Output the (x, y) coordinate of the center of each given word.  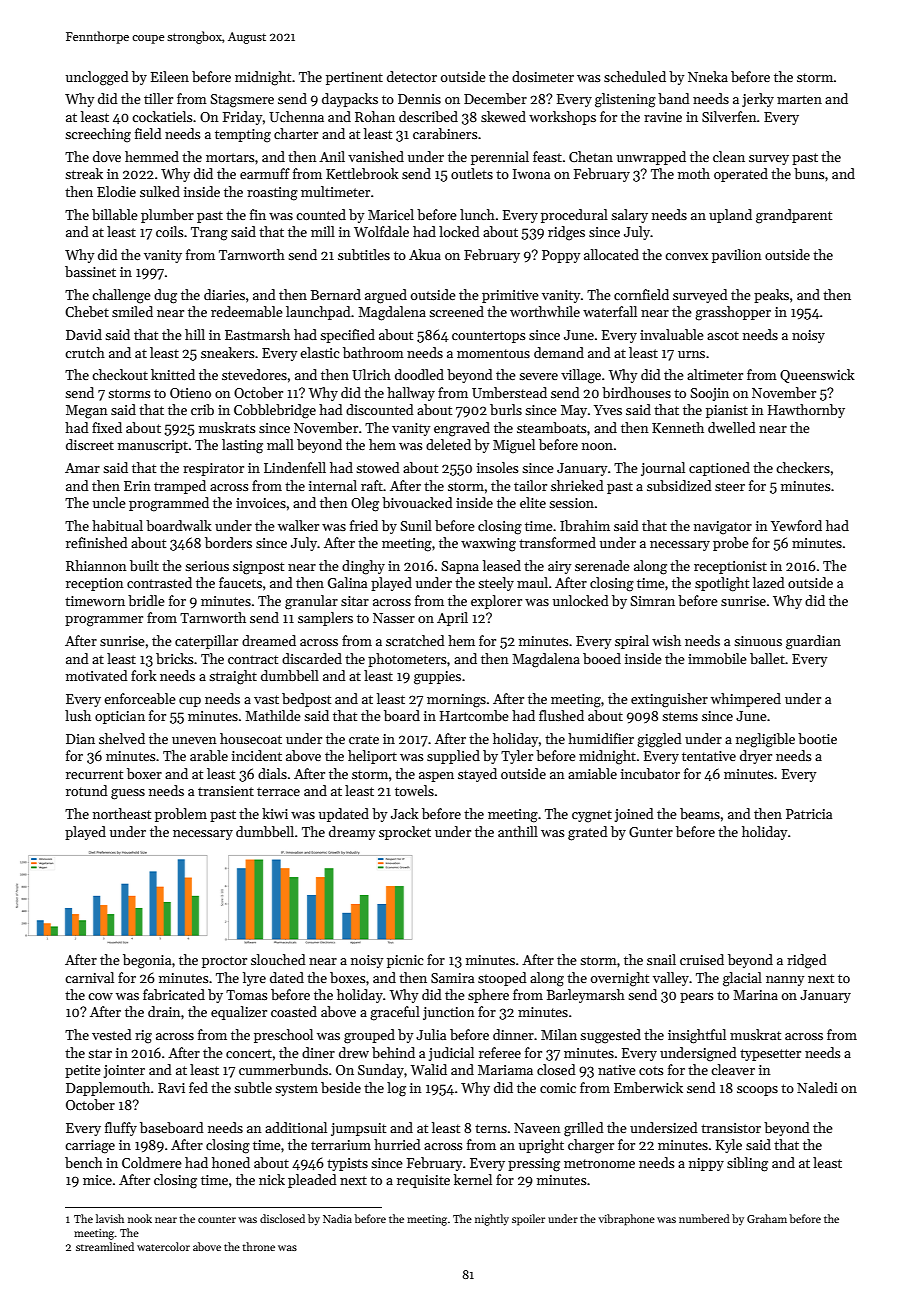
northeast (122, 813)
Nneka (708, 76)
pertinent (354, 78)
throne (258, 1246)
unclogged (97, 78)
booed (602, 658)
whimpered (746, 700)
